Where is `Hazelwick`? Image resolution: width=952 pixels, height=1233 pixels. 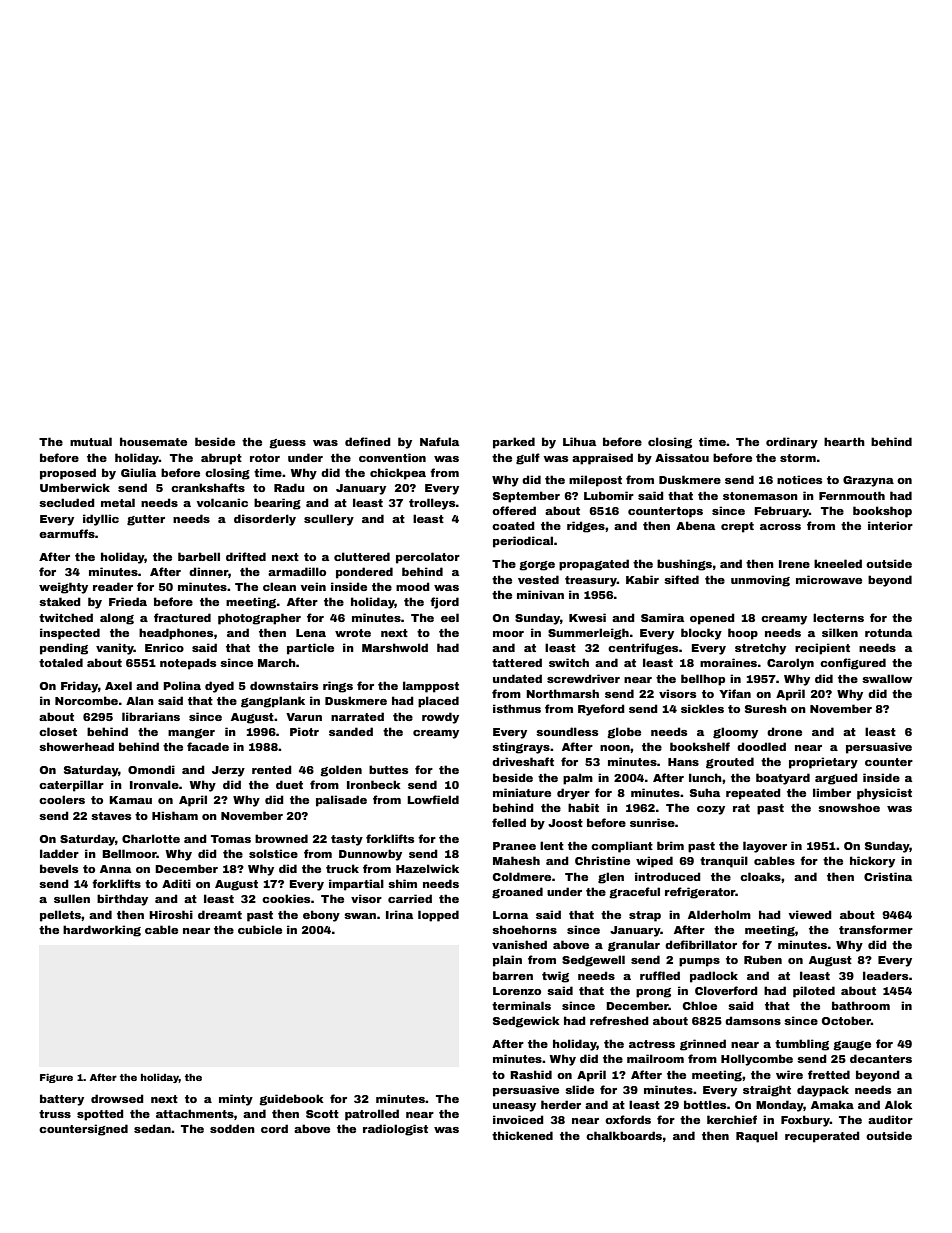
Hazelwick is located at coordinates (427, 868).
